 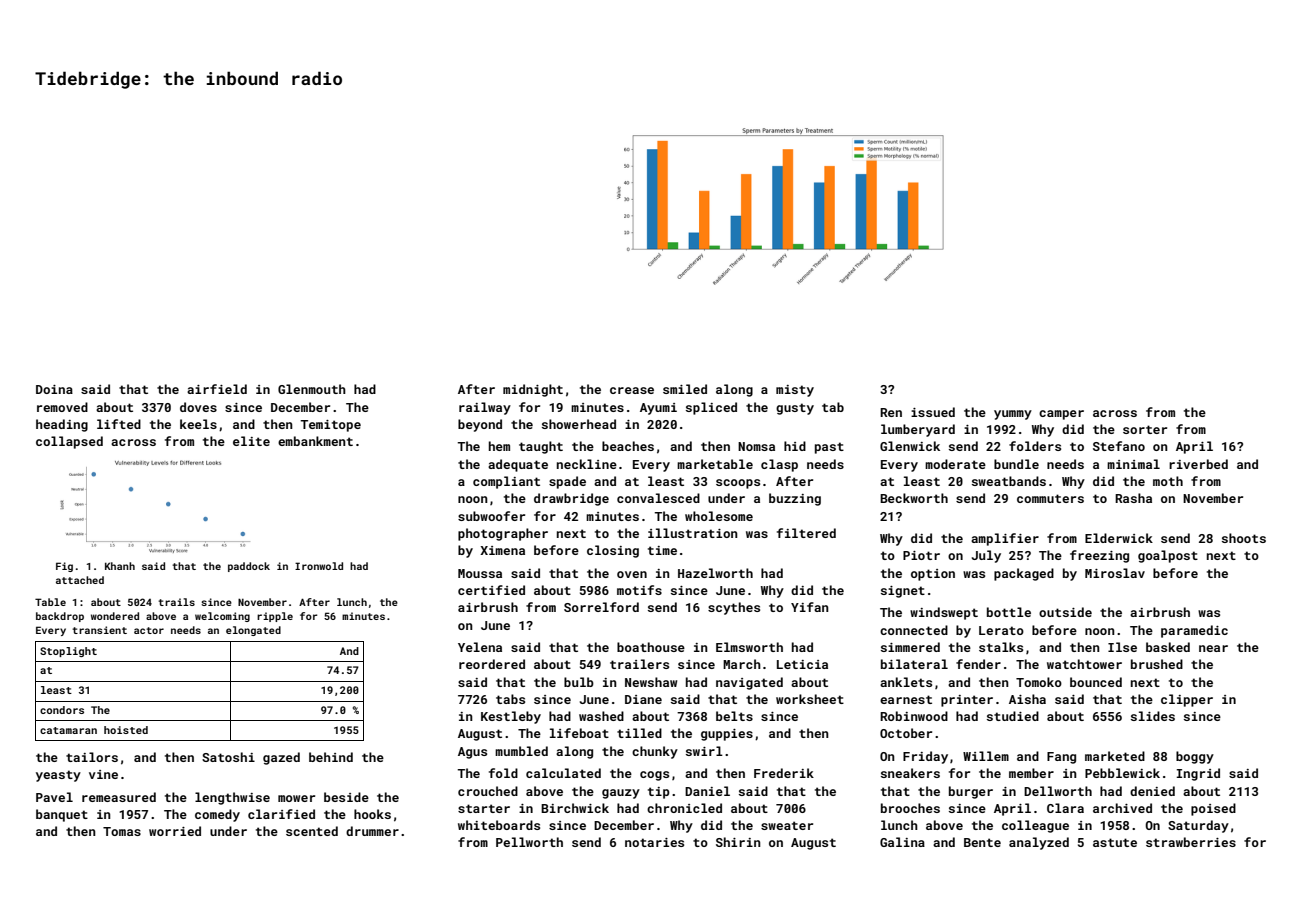 I want to click on Rasha, so click(x=1133, y=498).
